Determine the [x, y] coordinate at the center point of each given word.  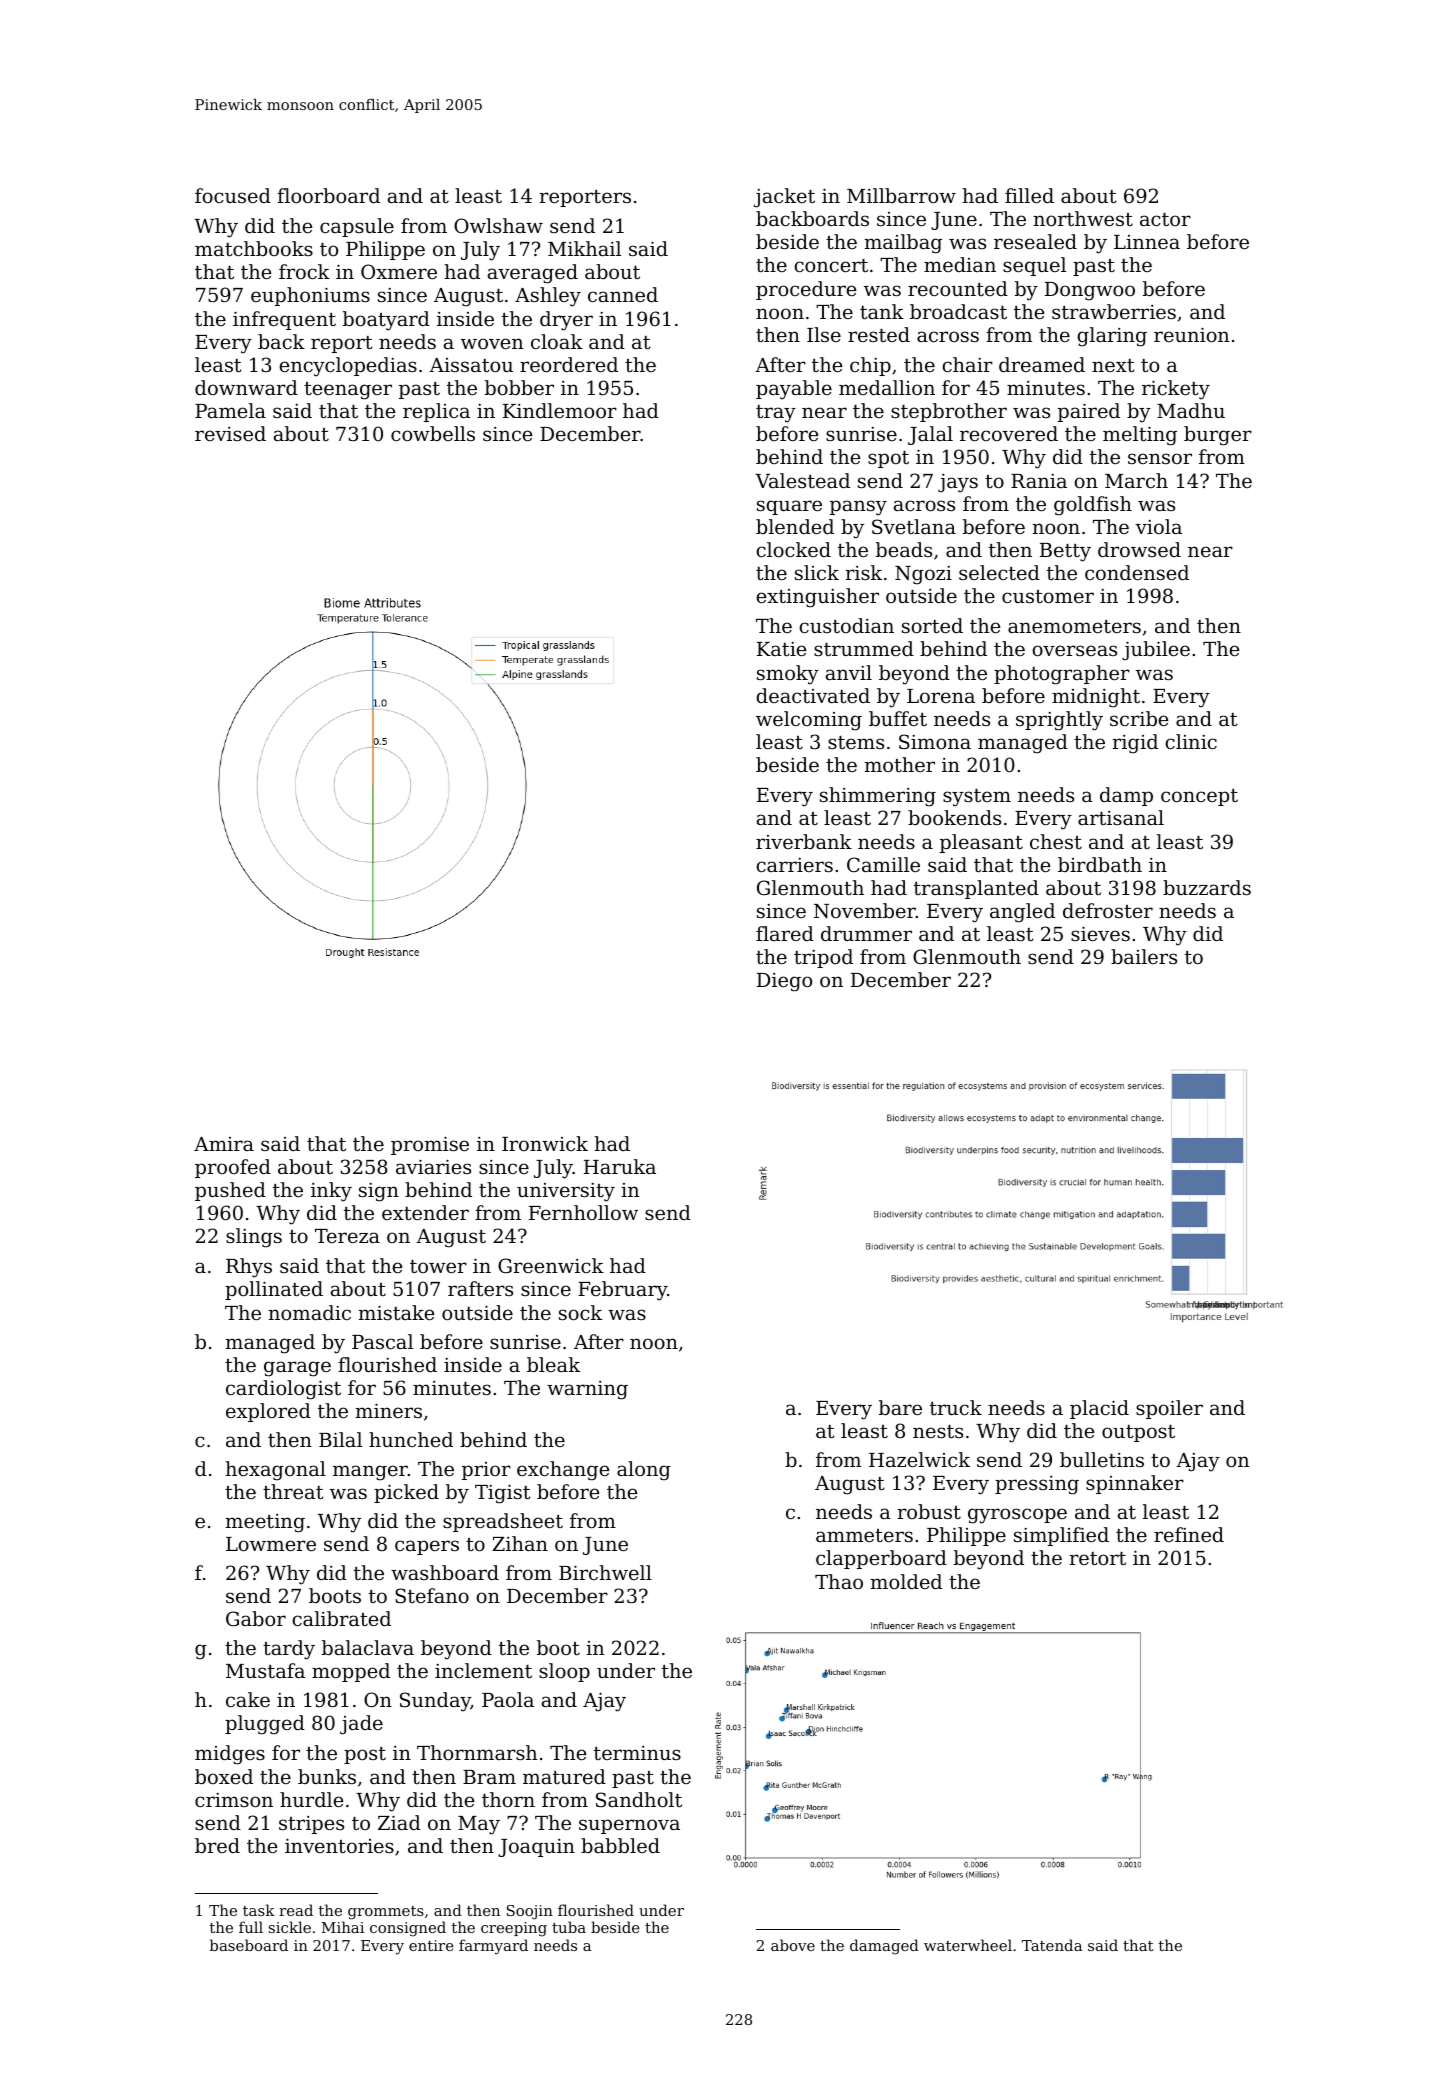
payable [794, 390]
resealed [1035, 241]
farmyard [493, 1947]
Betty [1065, 552]
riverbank [804, 841]
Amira [224, 1144]
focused [233, 195]
